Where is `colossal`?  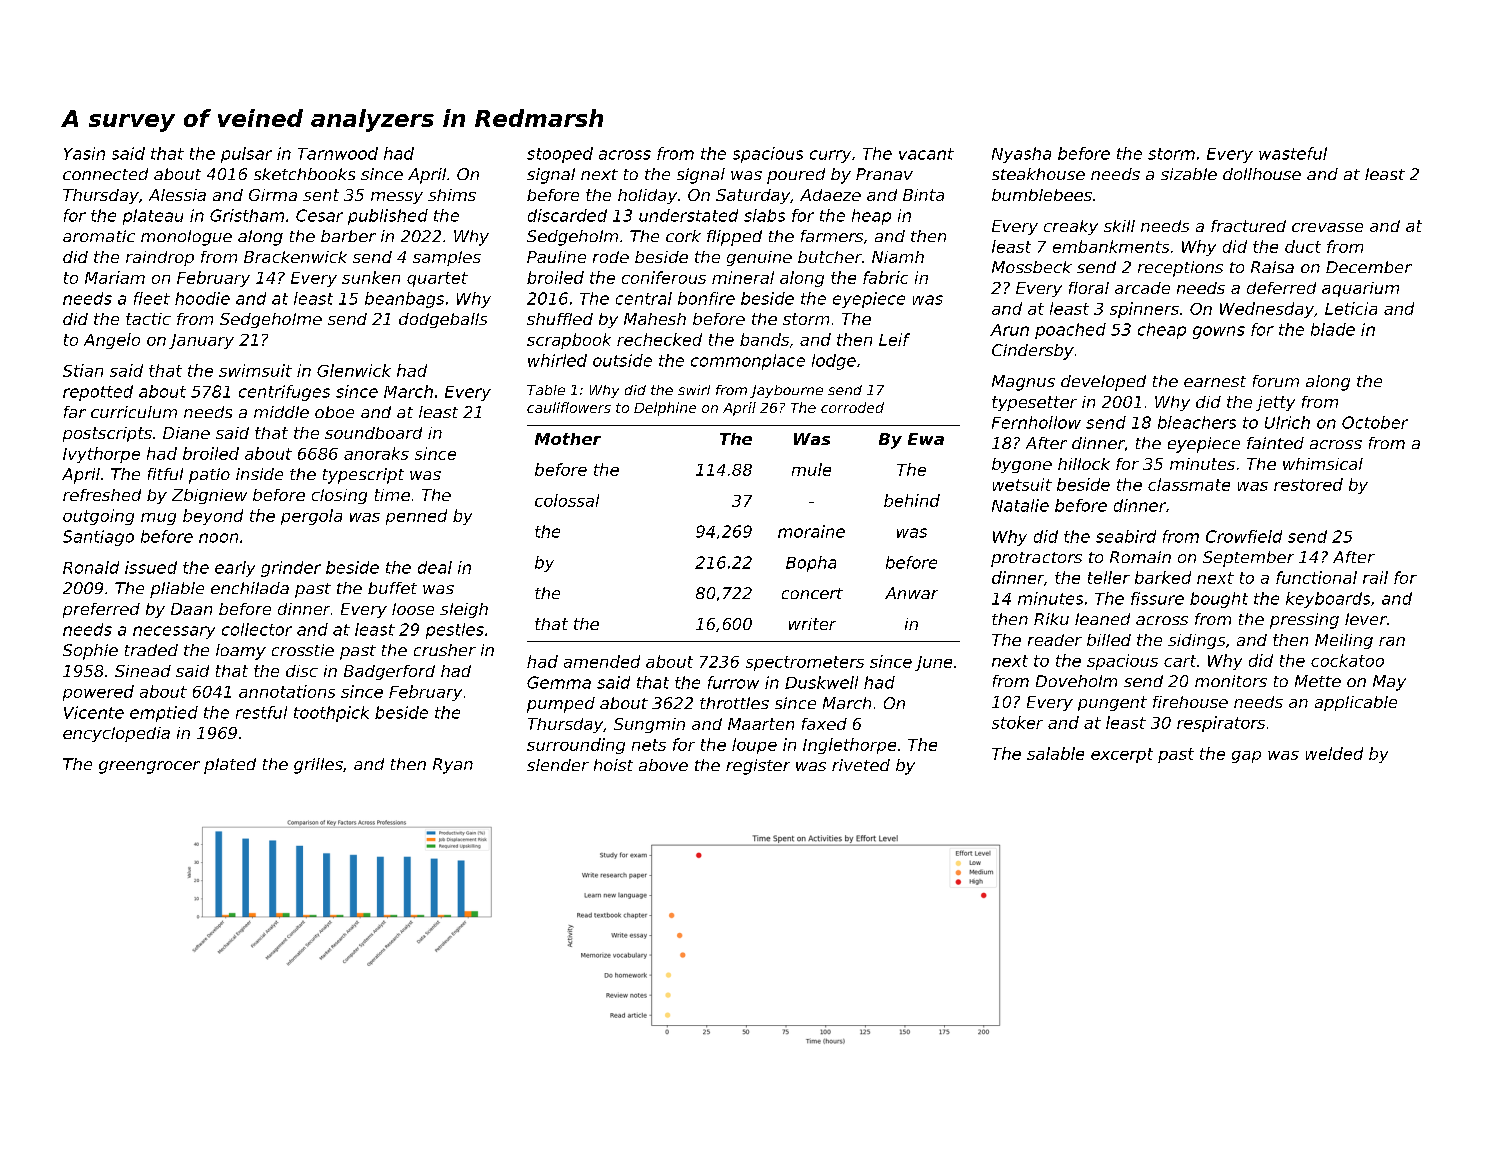 colossal is located at coordinates (567, 500).
